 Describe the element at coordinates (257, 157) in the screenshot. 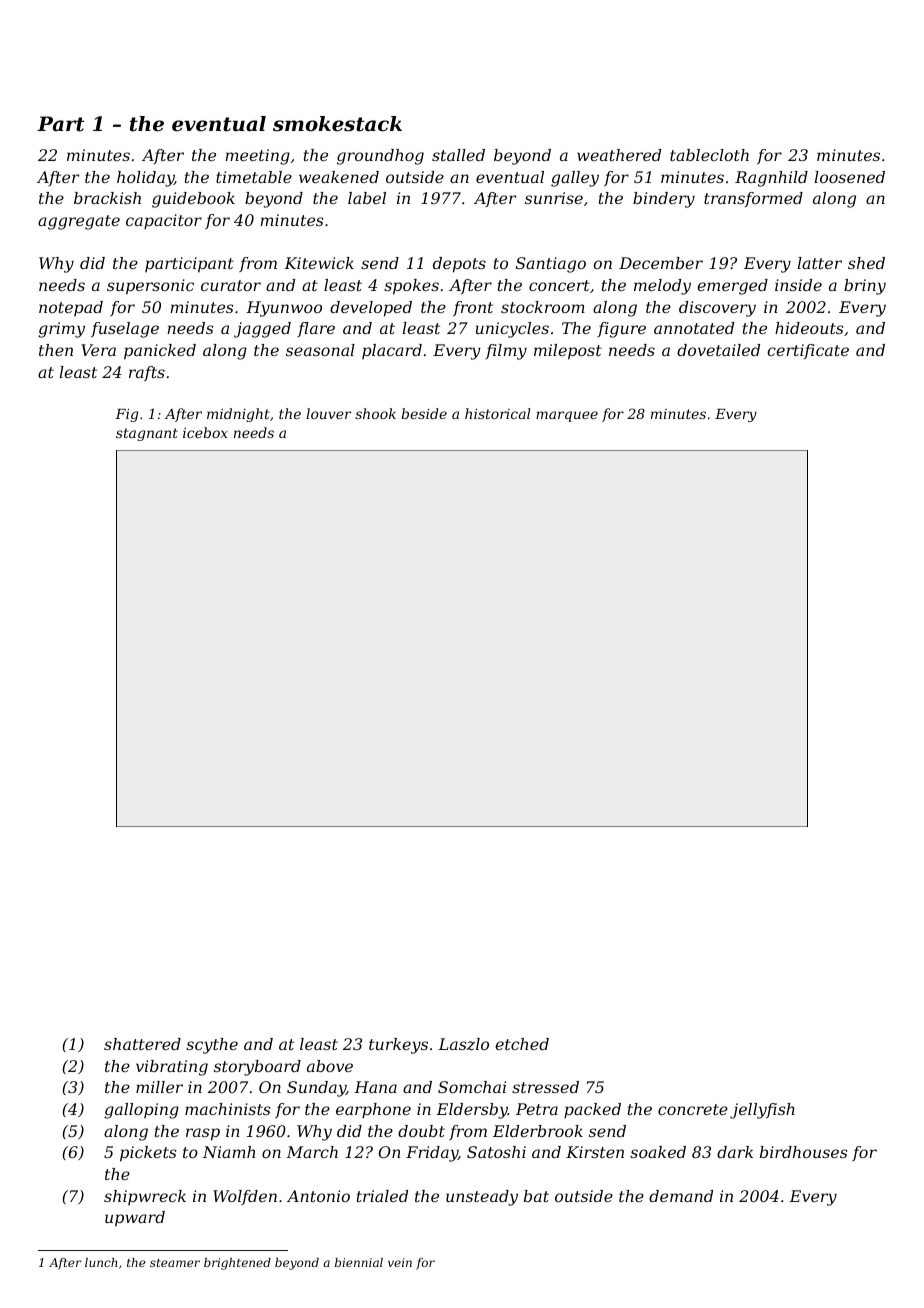

I see `meeting` at that location.
